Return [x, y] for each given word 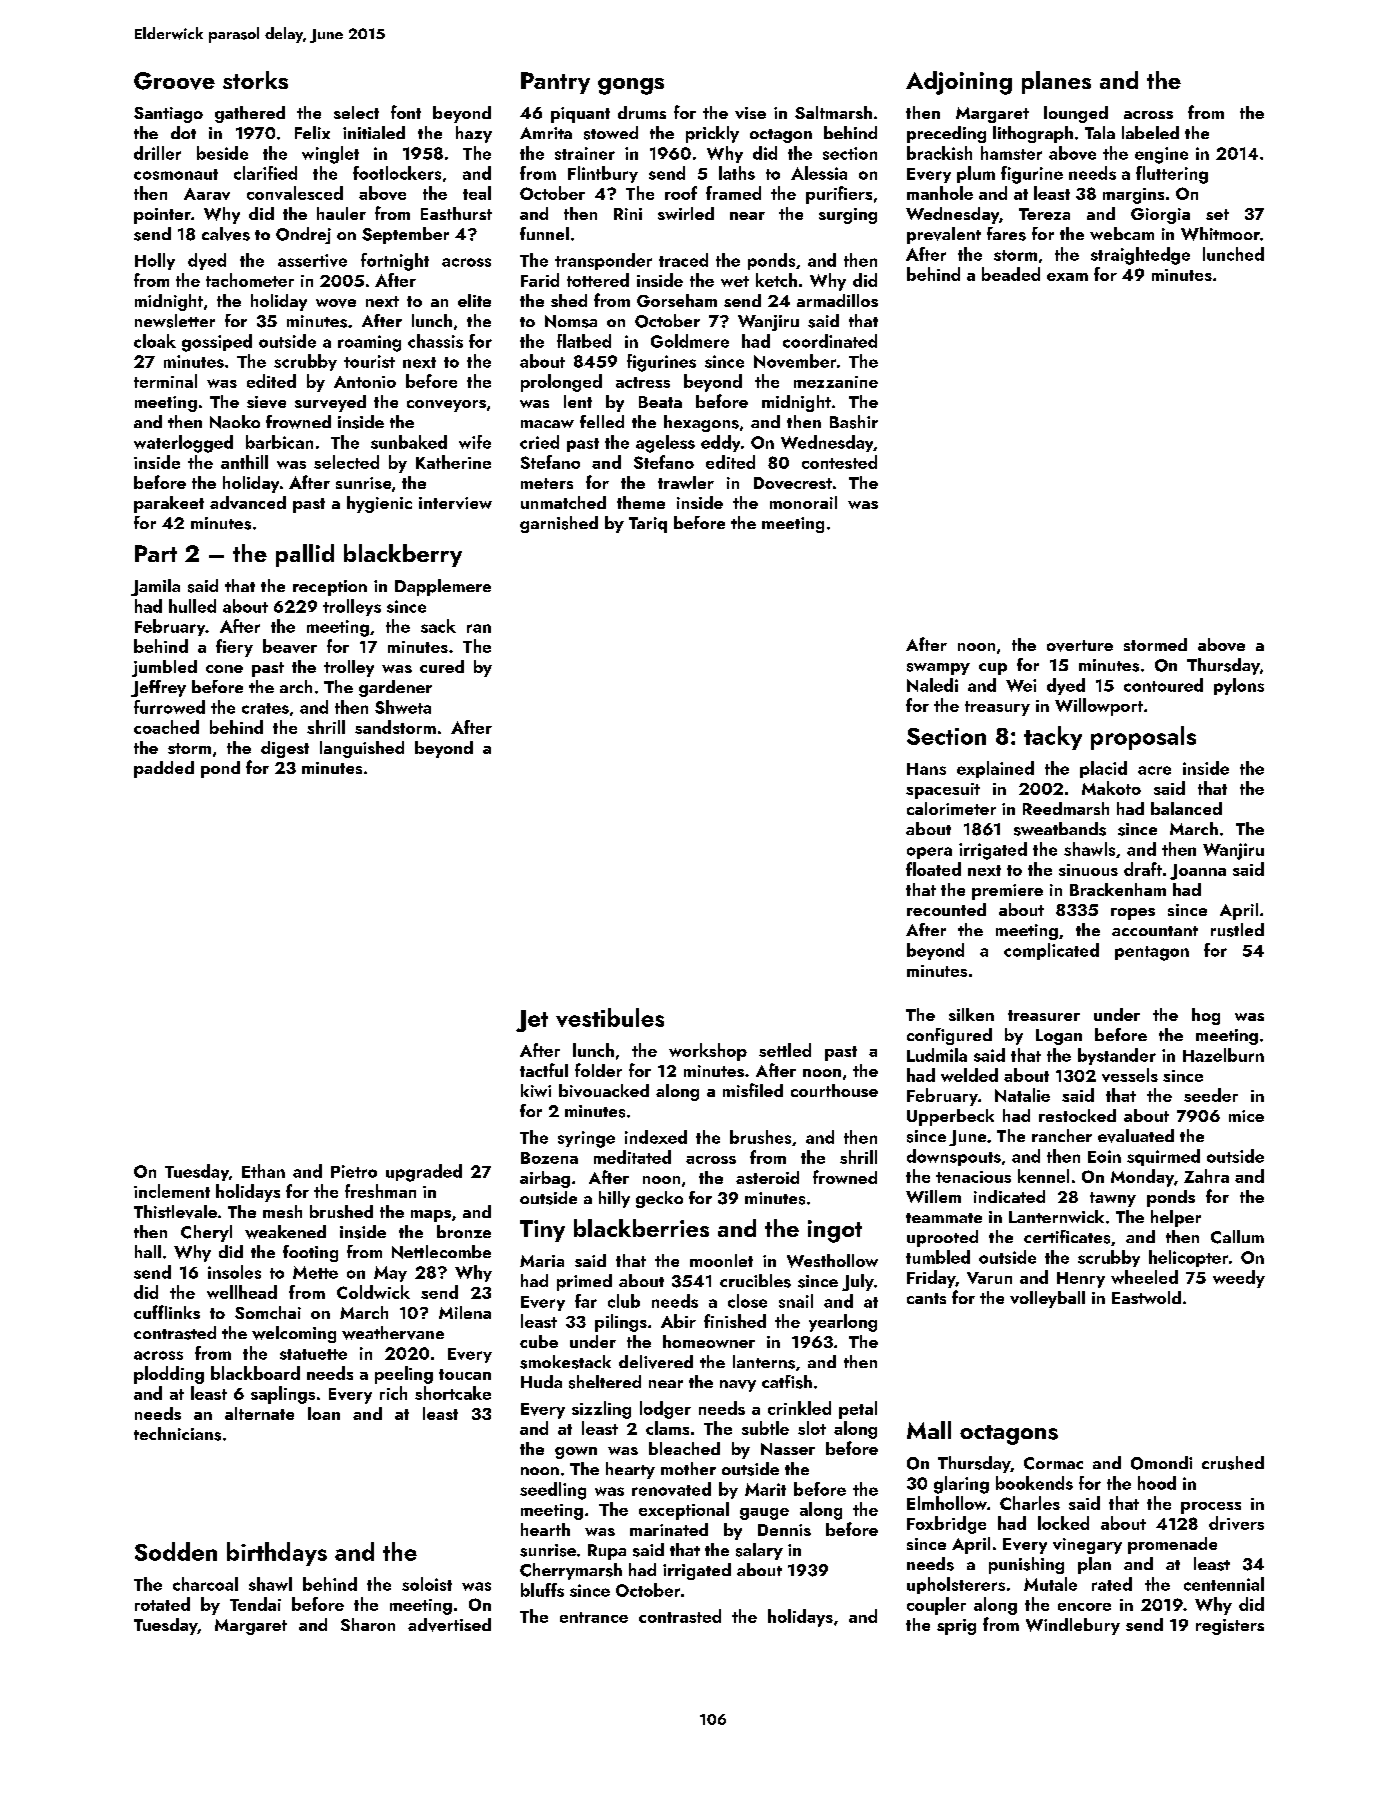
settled [785, 1050]
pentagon [1152, 953]
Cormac [1053, 1463]
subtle [765, 1428]
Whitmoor [1220, 234]
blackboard [255, 1373]
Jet [532, 1021]
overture [1080, 646]
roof [681, 193]
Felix [312, 132]
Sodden [176, 1551]
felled [602, 421]
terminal [165, 381]
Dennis [784, 1530]
